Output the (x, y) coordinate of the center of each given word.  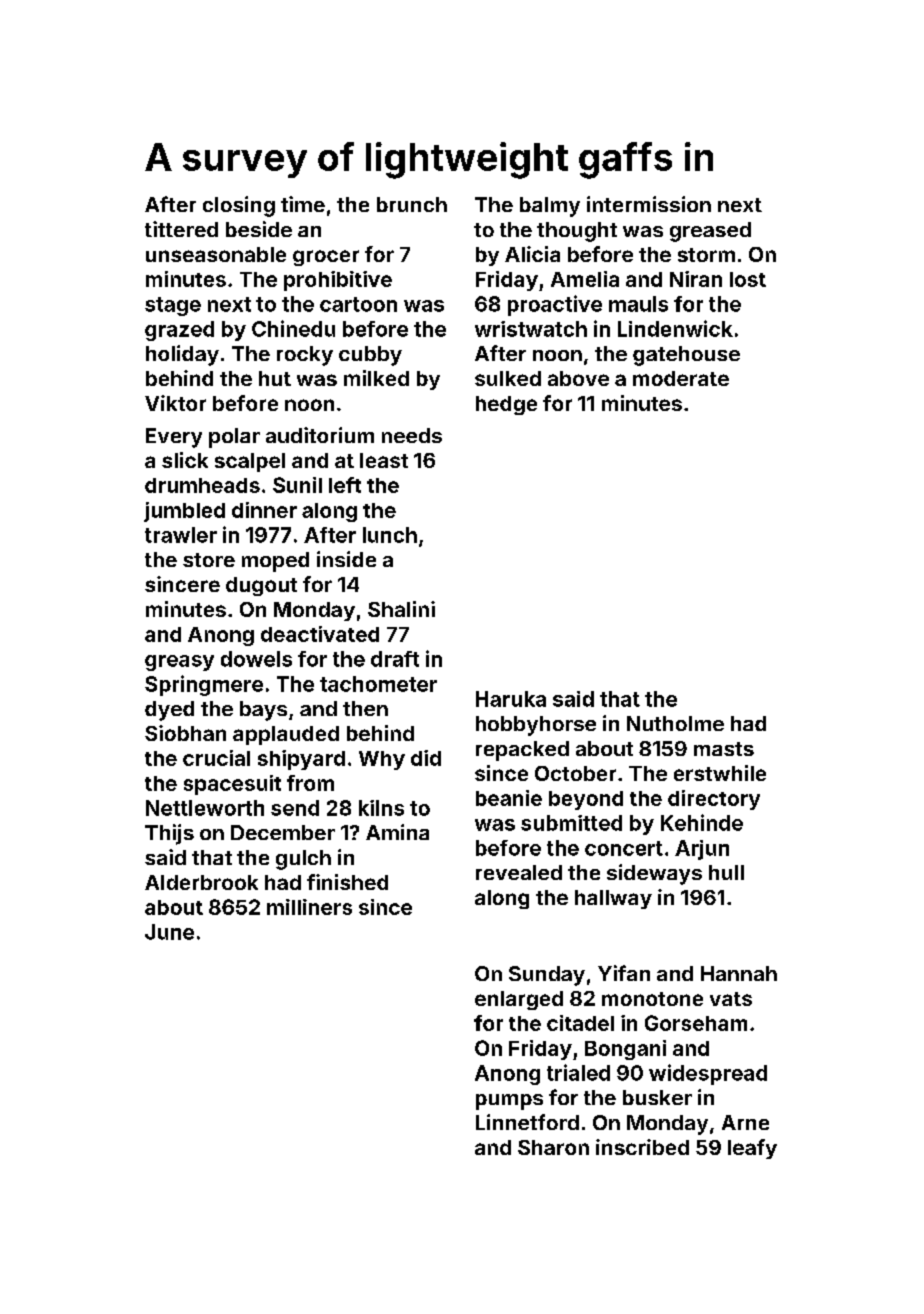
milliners (309, 907)
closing (239, 206)
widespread (708, 1074)
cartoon (358, 304)
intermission (649, 204)
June (169, 932)
